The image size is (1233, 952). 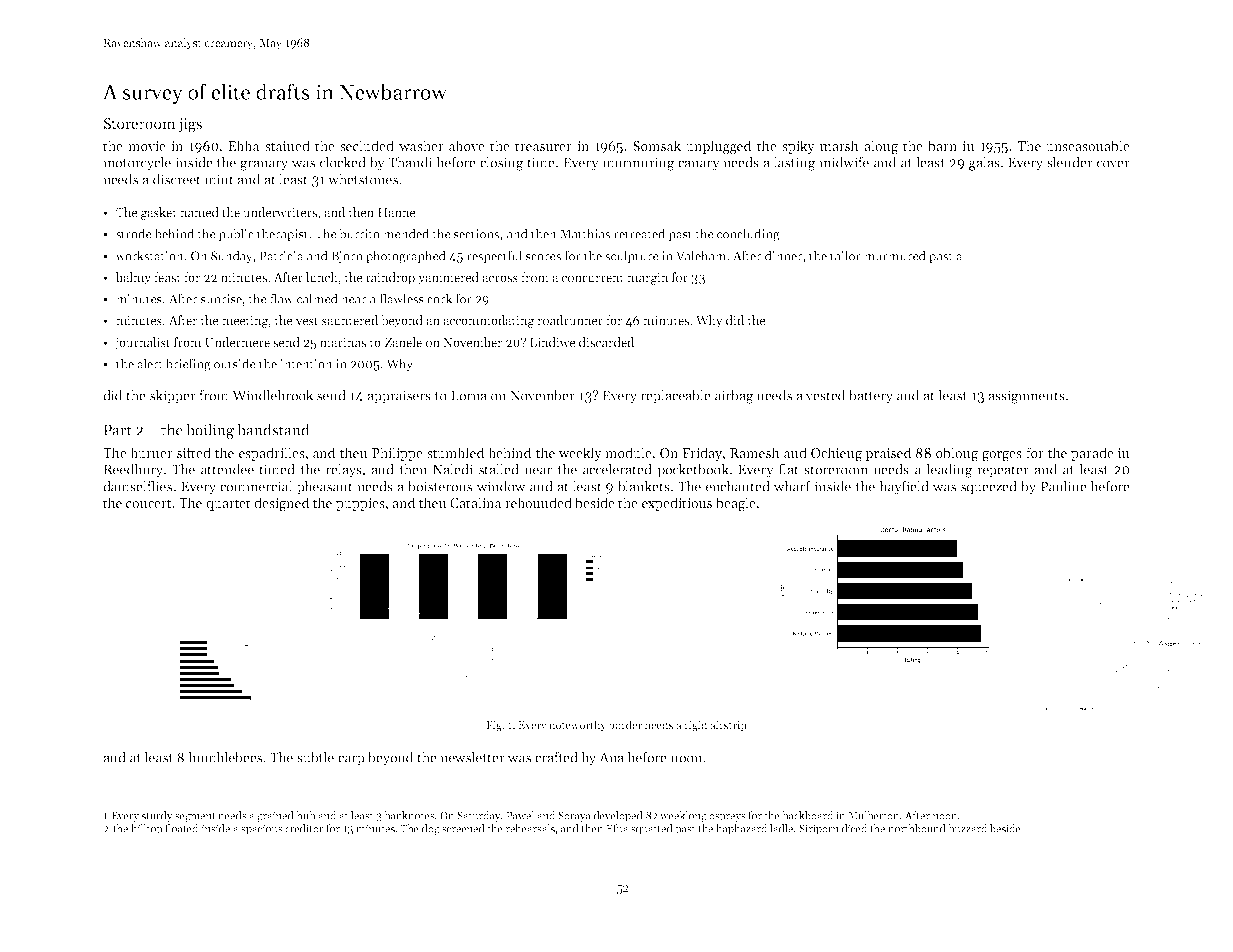 What do you see at coordinates (1092, 454) in the screenshot?
I see `parade` at bounding box center [1092, 454].
